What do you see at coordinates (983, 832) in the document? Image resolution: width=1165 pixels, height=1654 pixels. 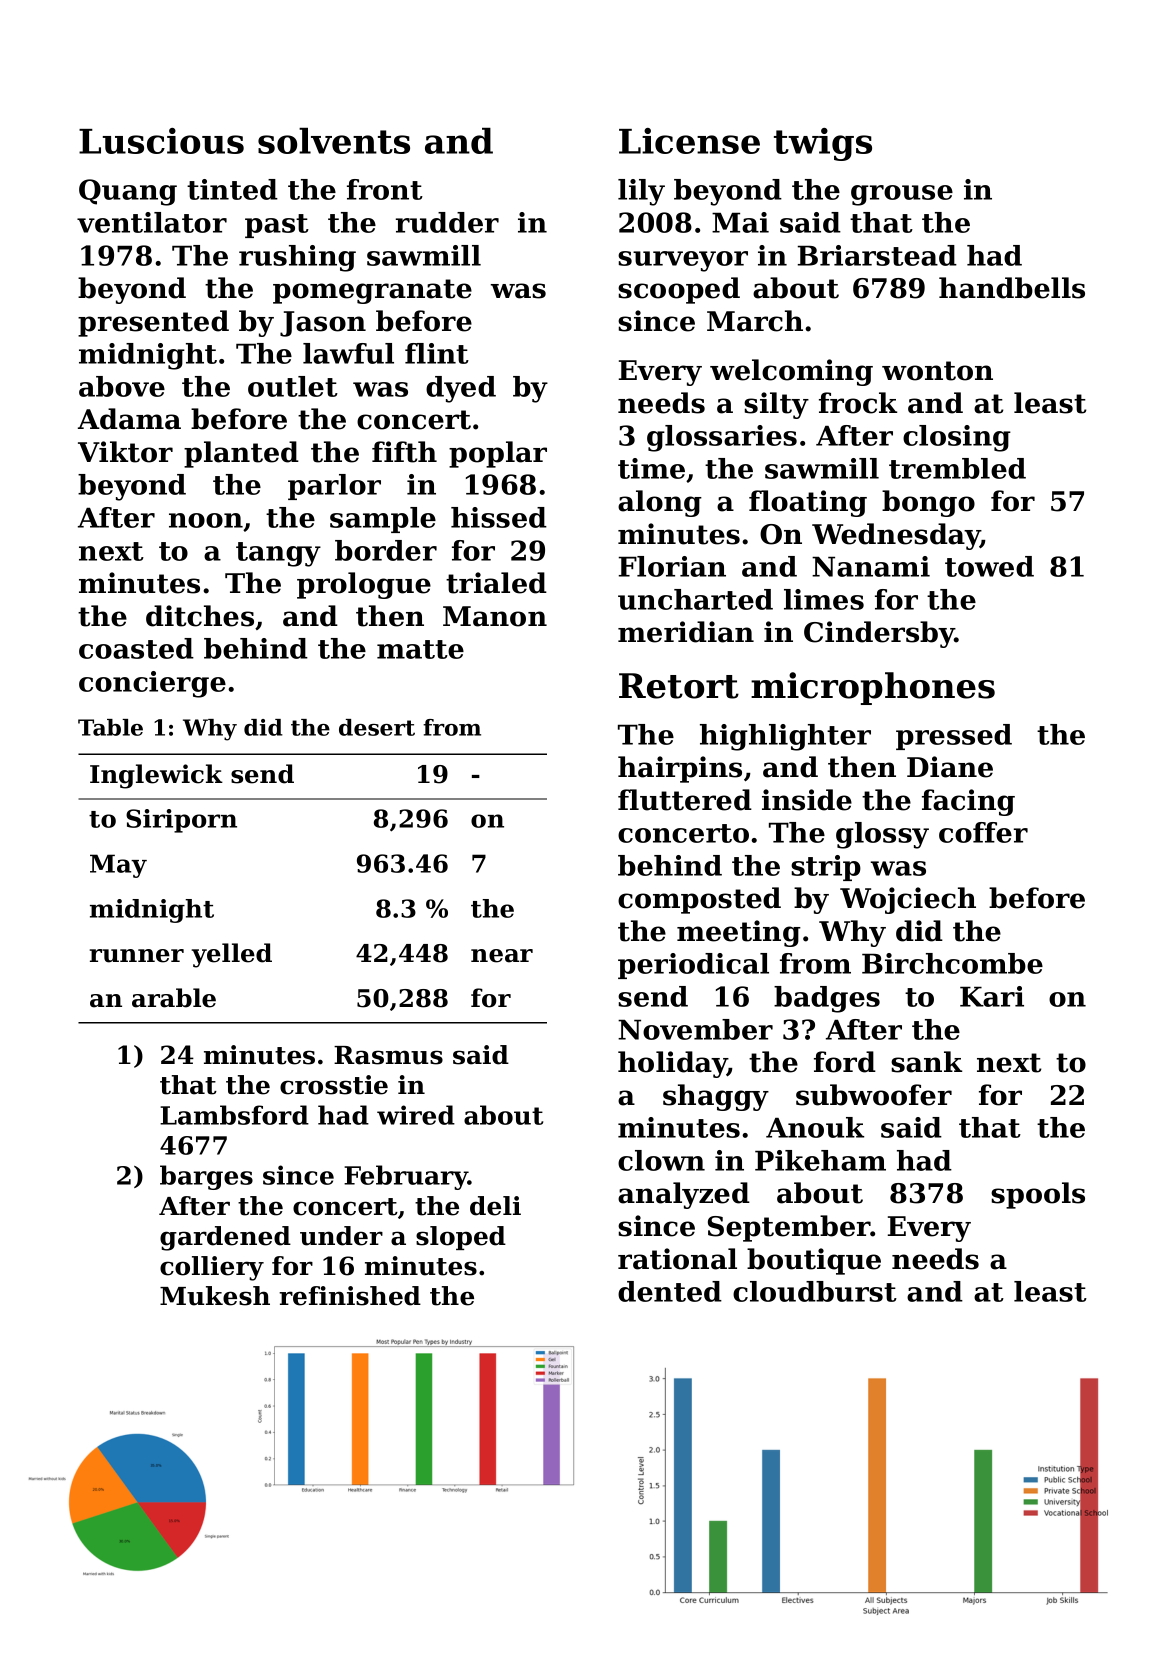 I see `coffer` at bounding box center [983, 832].
